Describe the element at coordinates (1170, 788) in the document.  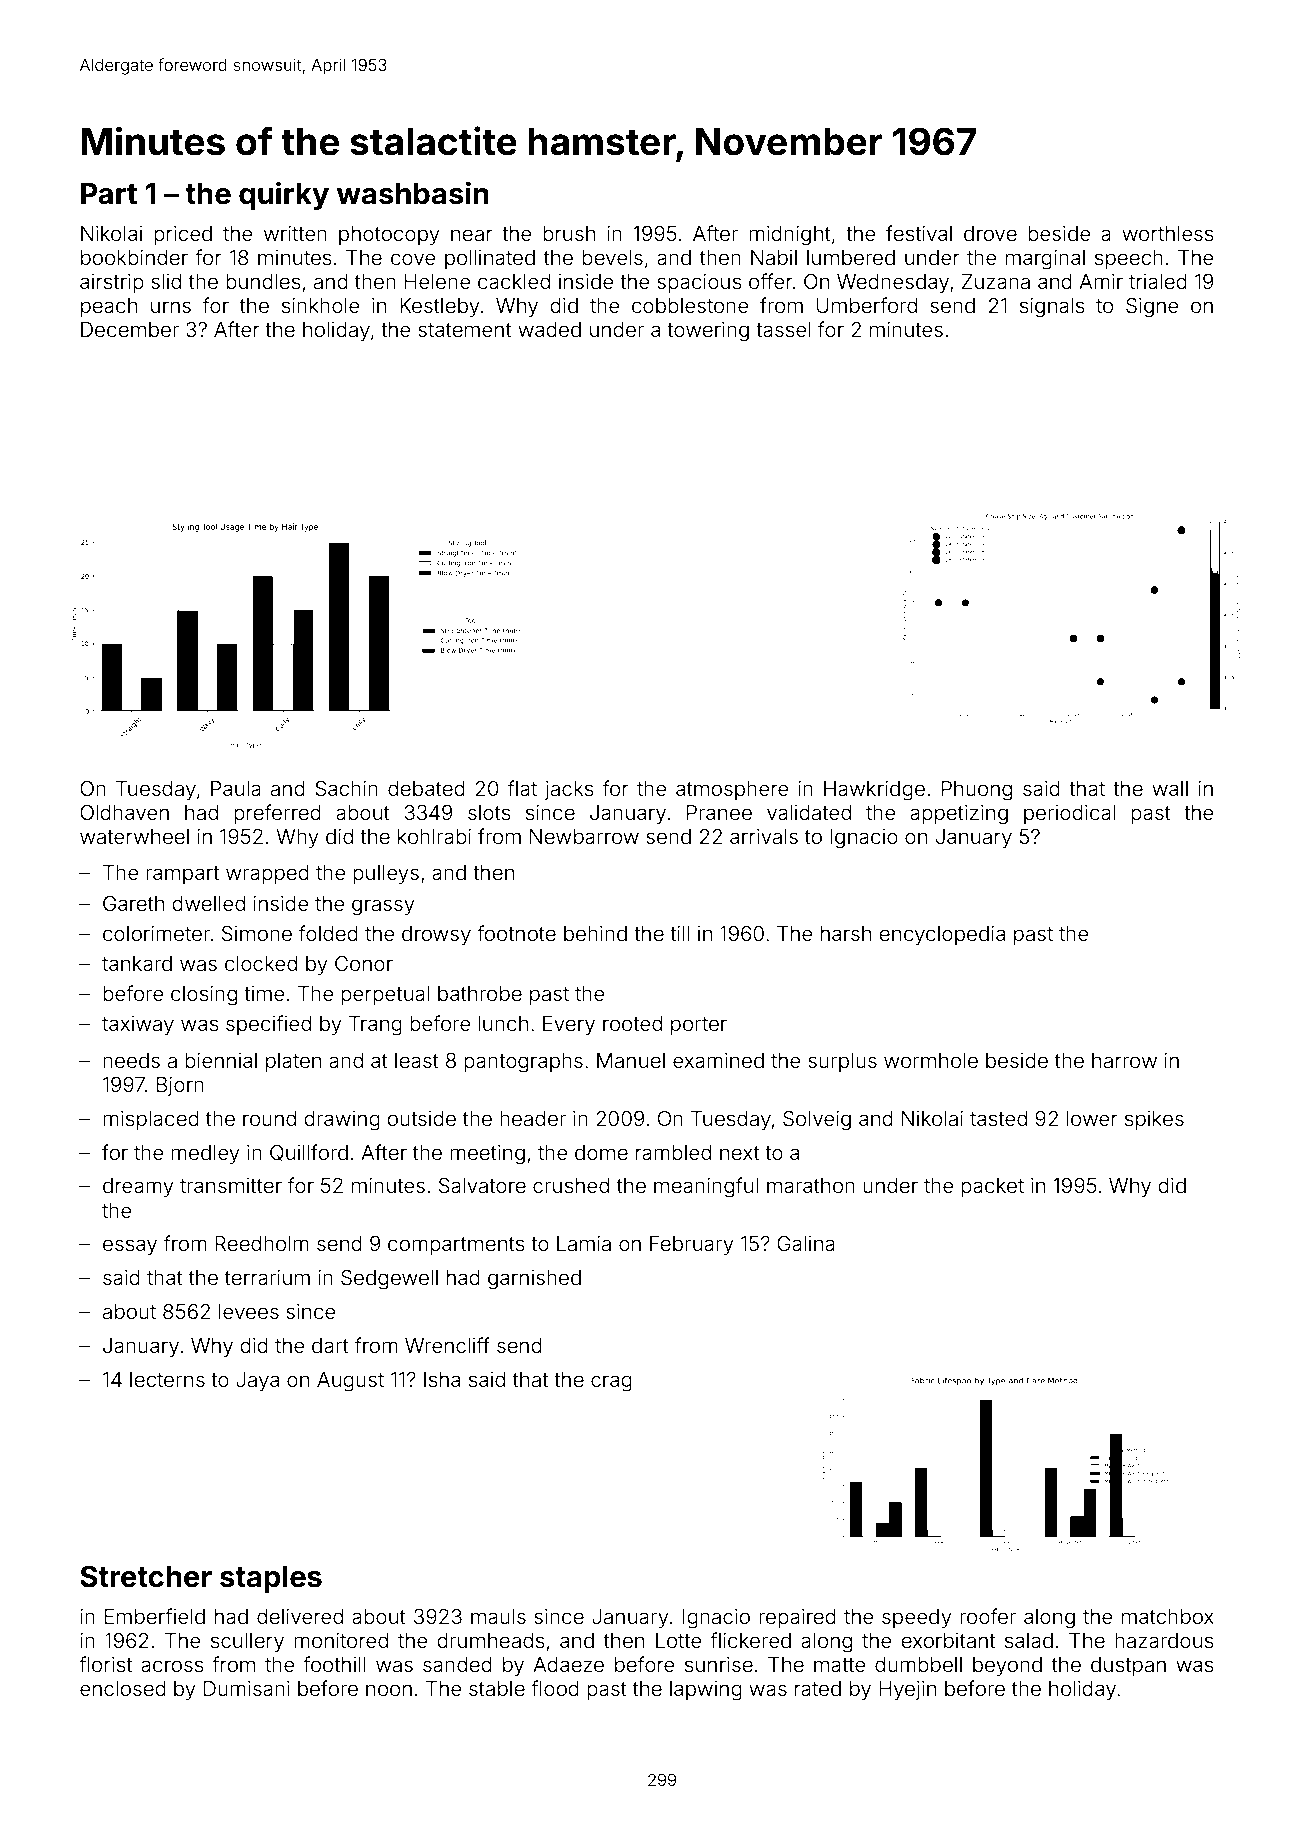
I see `wall` at that location.
